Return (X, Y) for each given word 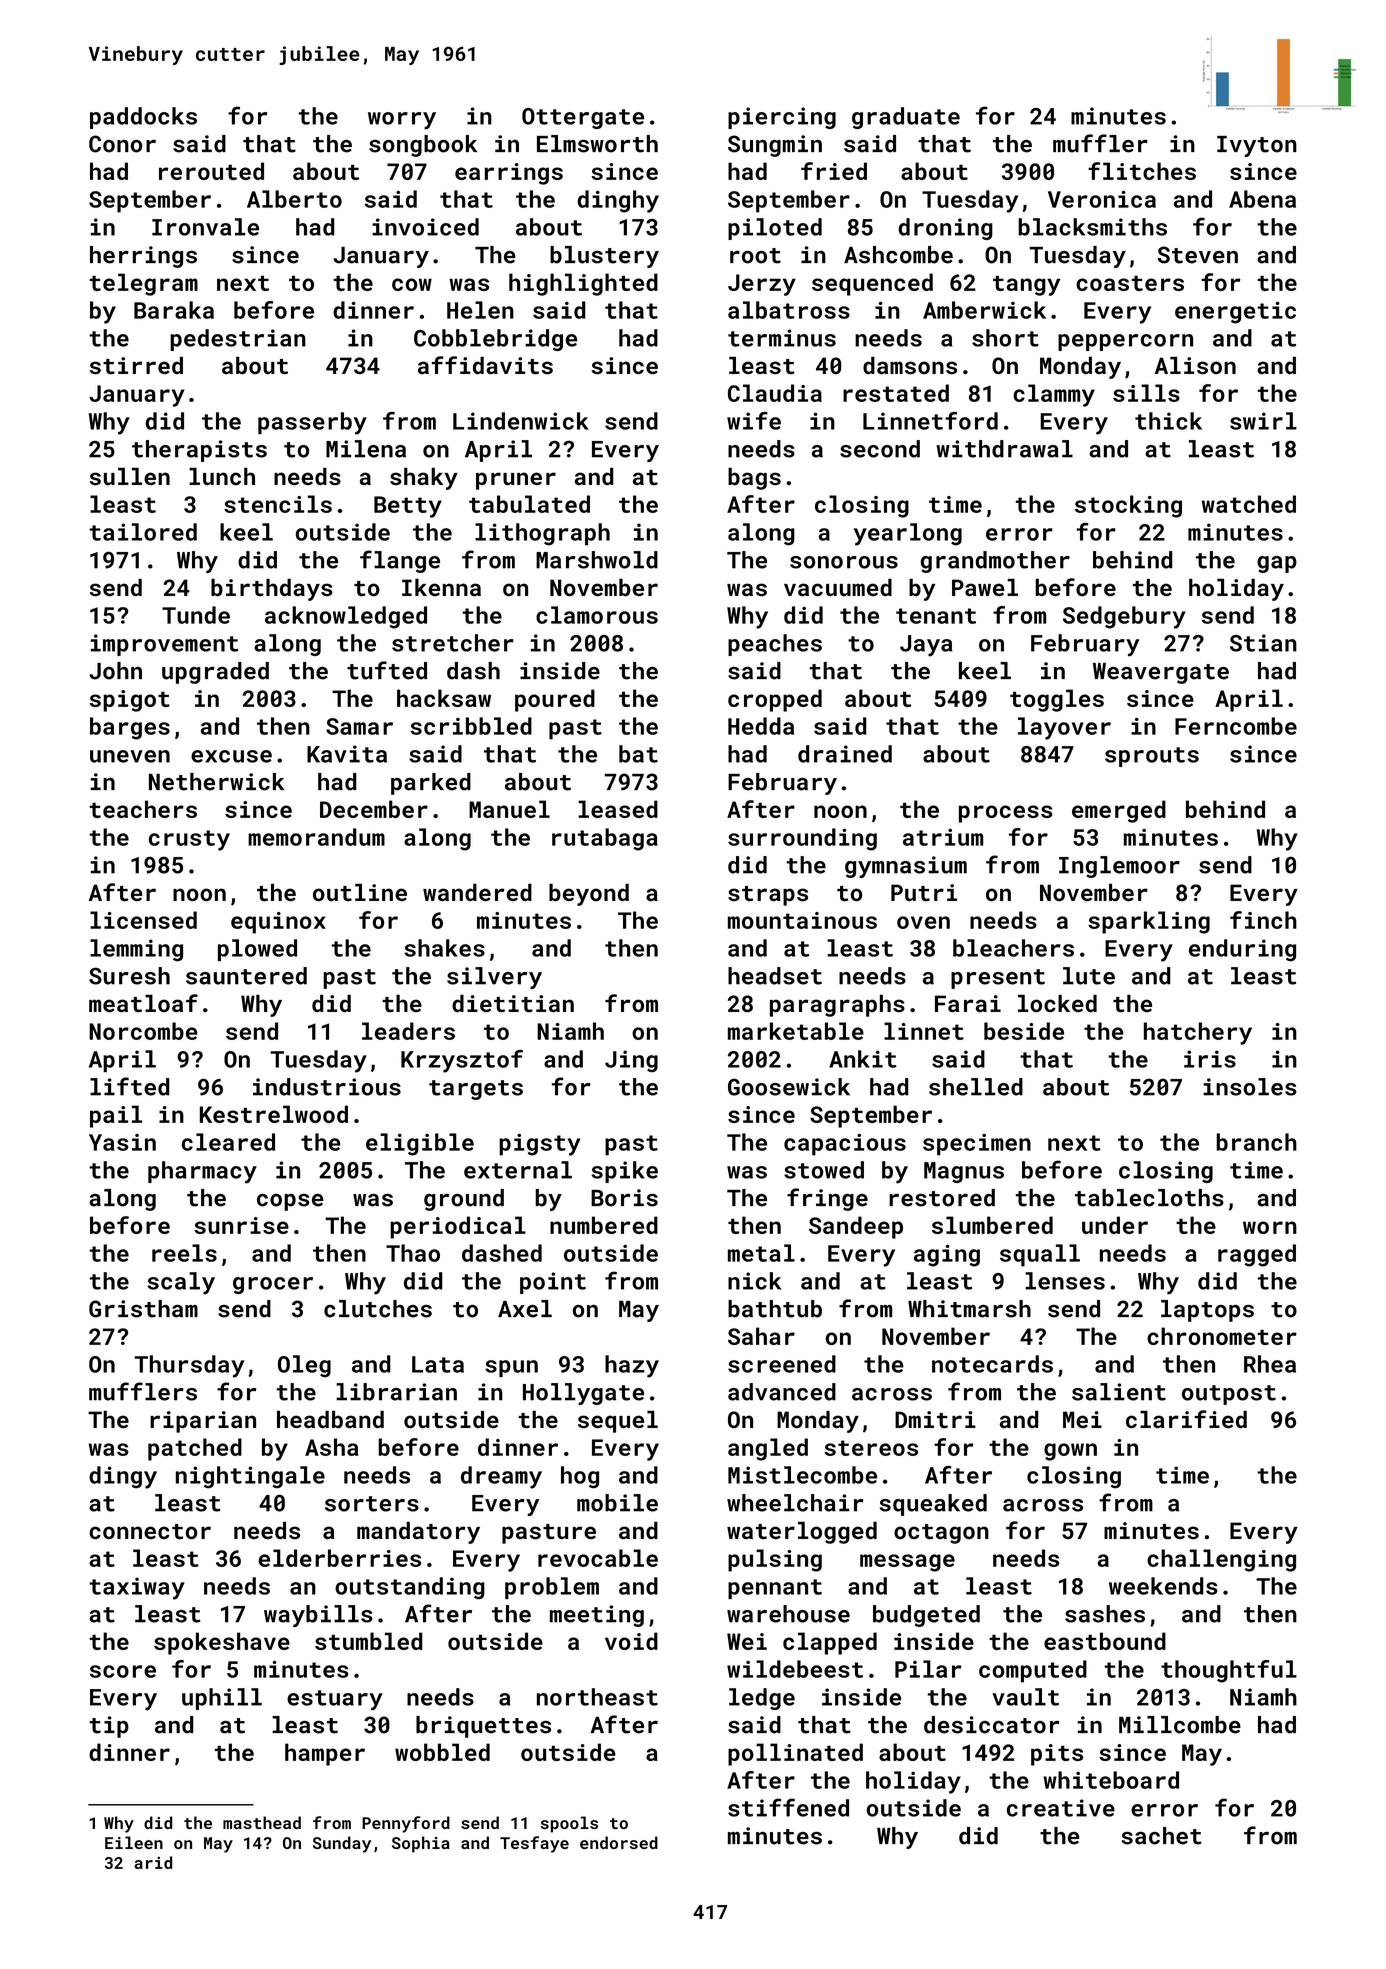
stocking (1128, 506)
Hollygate (583, 1394)
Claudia (775, 393)
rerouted (211, 171)
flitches (1142, 171)
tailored (143, 532)
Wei (747, 1641)
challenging (1221, 1560)
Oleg (304, 1366)
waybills (318, 1616)
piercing (782, 118)
